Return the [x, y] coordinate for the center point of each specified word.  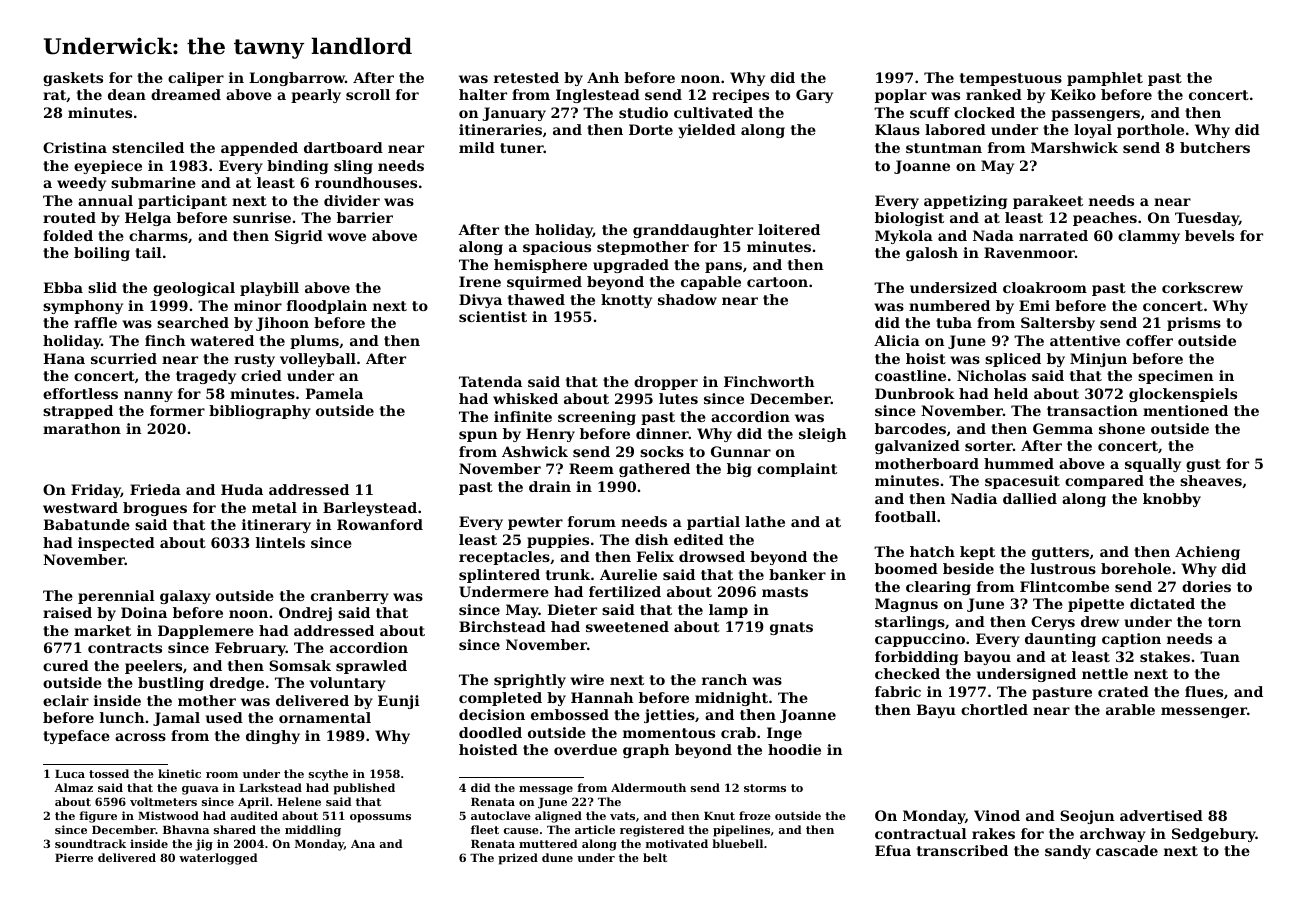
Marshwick [1074, 147]
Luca [70, 774]
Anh [603, 77]
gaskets [73, 79]
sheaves [1211, 480]
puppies [558, 541]
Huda [242, 489]
